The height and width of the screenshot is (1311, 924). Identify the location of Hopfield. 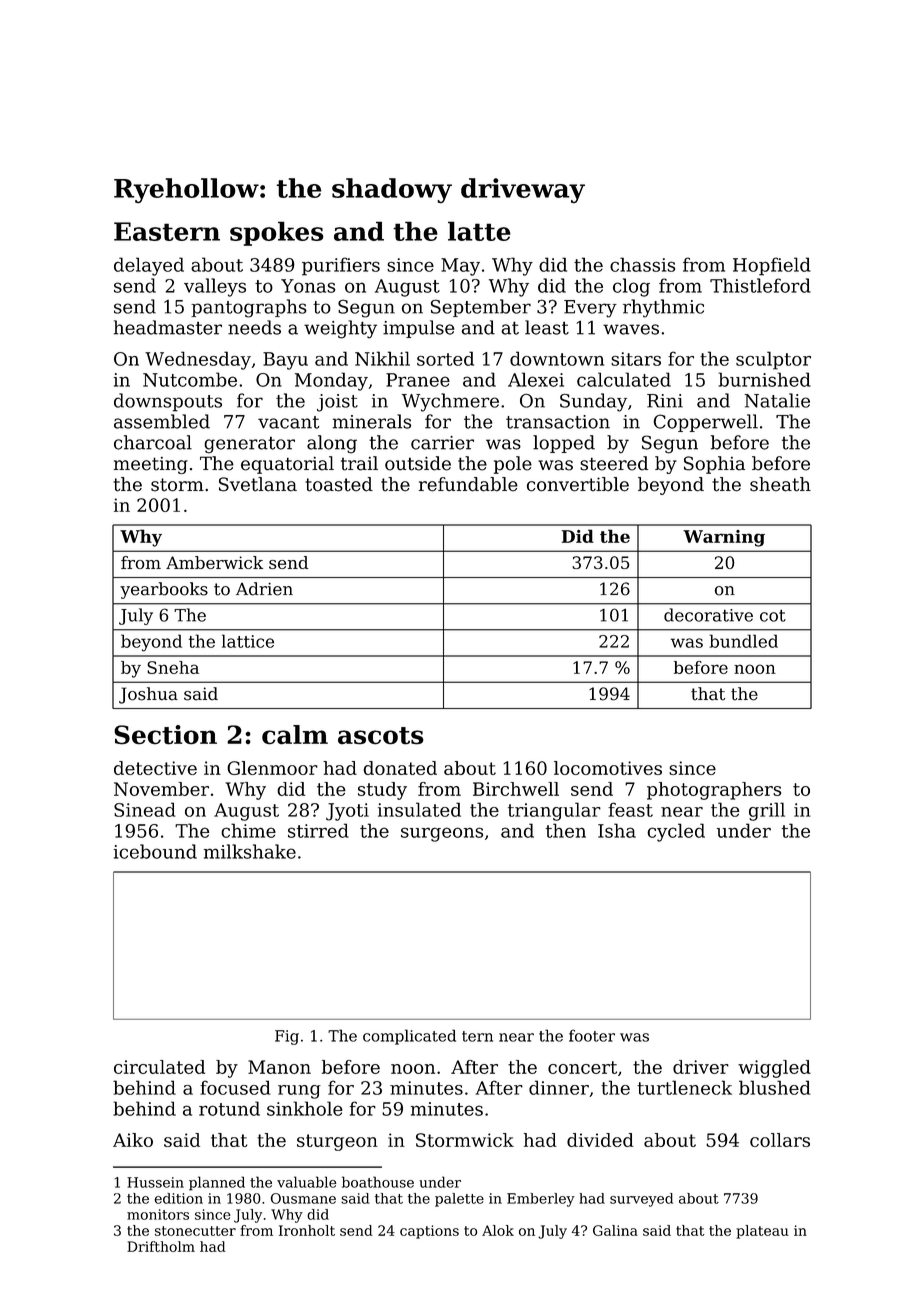
(772, 266).
